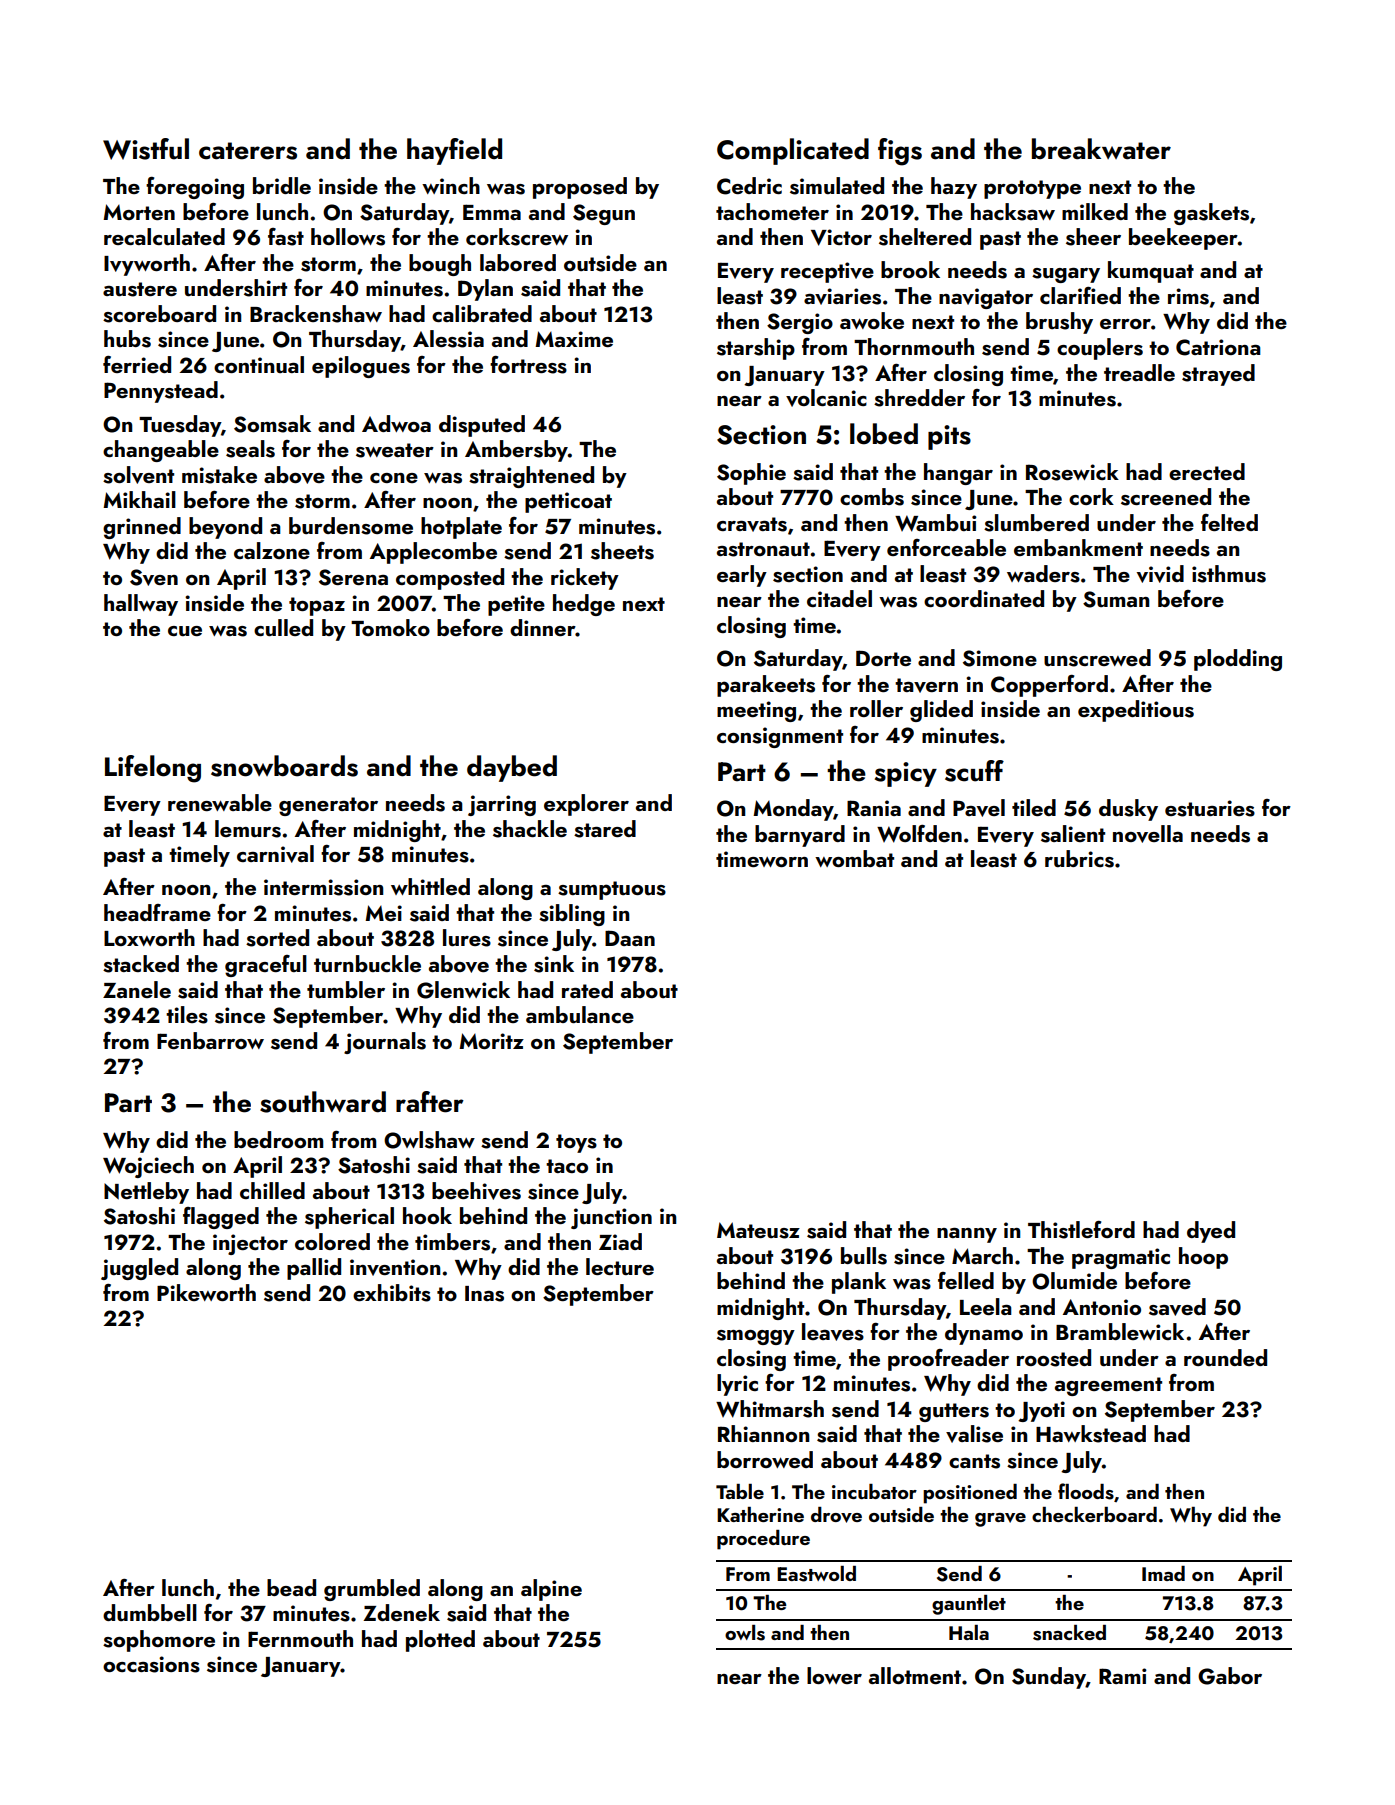 Image resolution: width=1395 pixels, height=1805 pixels. Describe the element at coordinates (139, 1269) in the screenshot. I see `juggled` at that location.
